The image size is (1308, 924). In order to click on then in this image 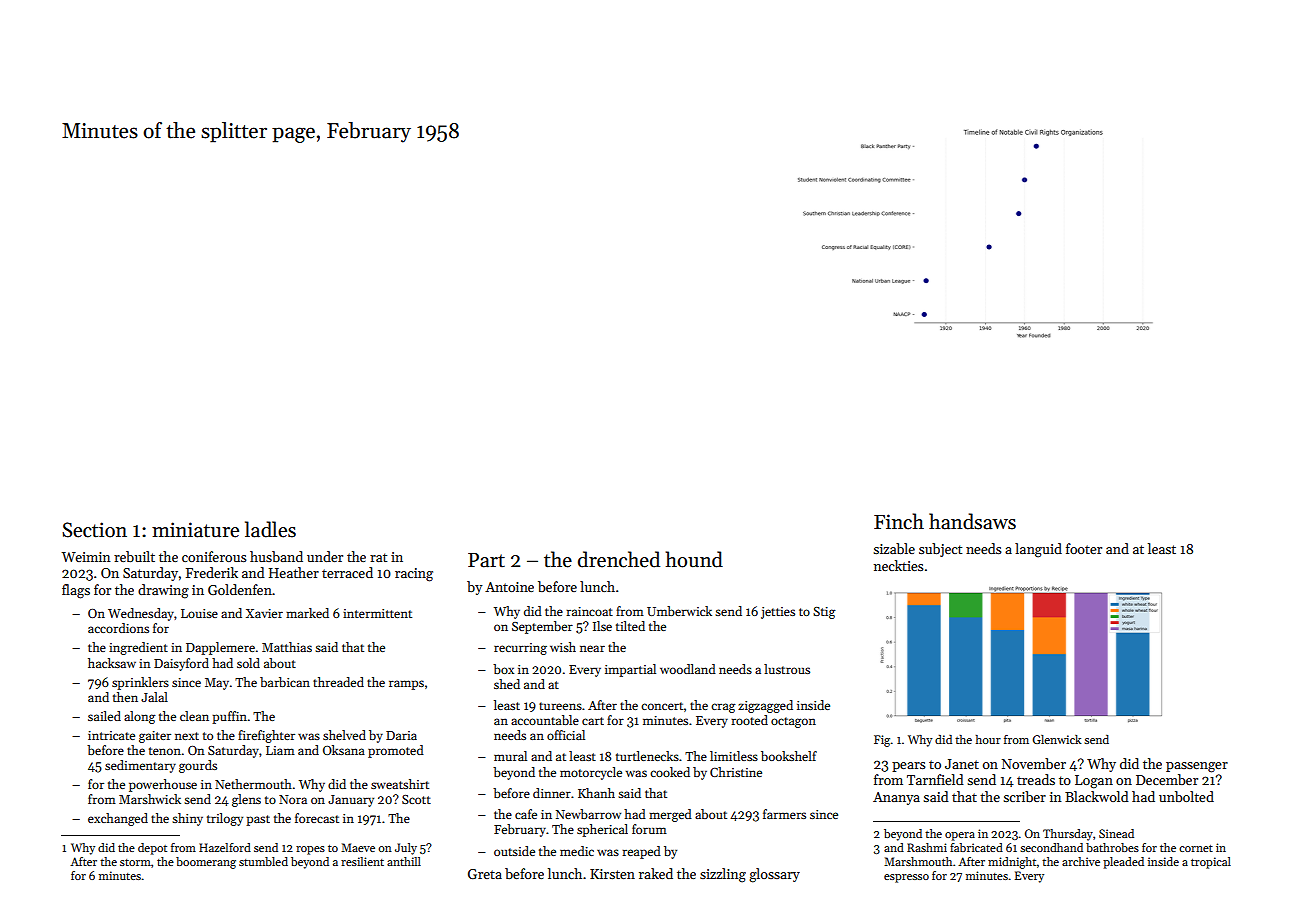, I will do `click(125, 697)`.
